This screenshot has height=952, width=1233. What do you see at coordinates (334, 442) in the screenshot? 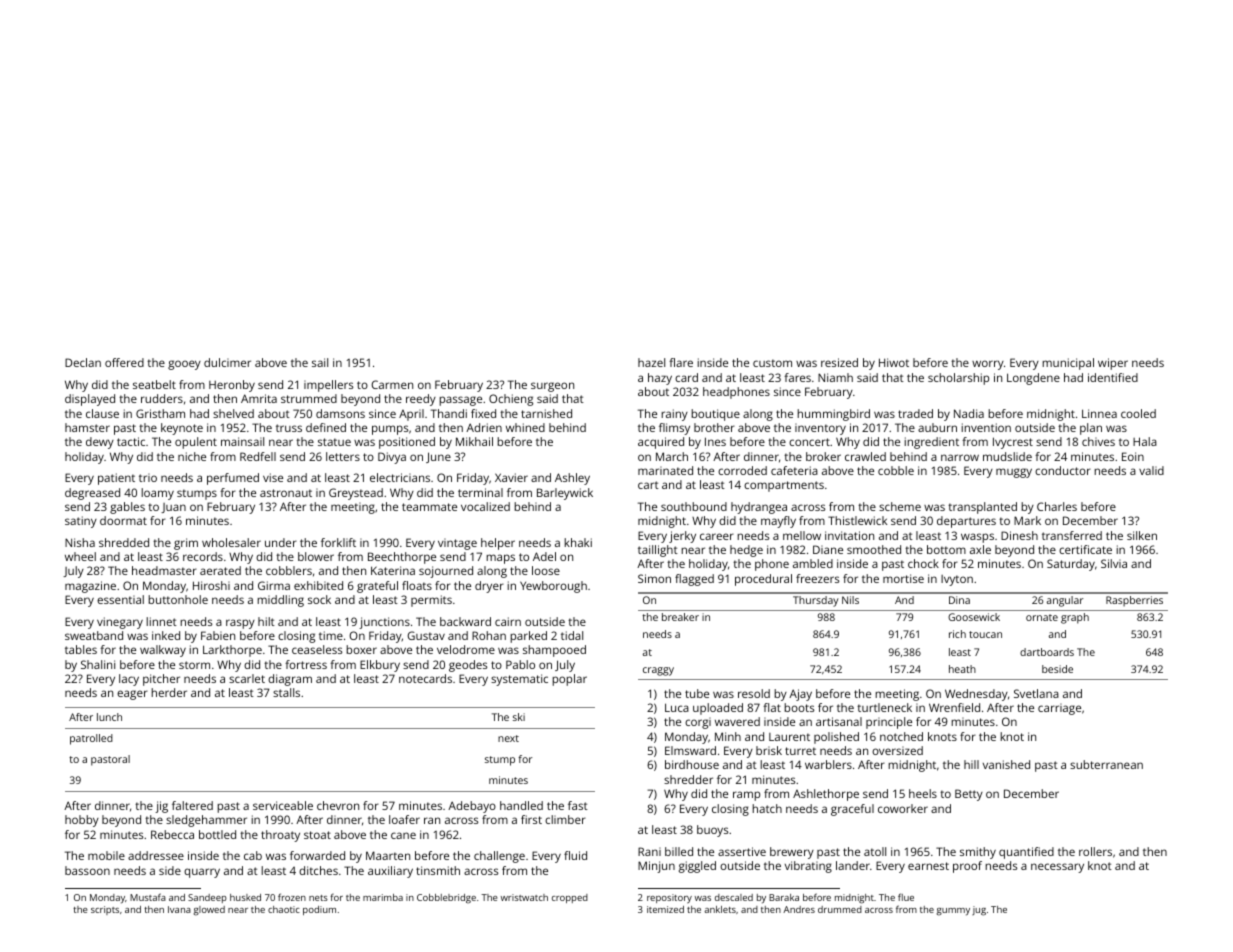
I see `statue` at bounding box center [334, 442].
